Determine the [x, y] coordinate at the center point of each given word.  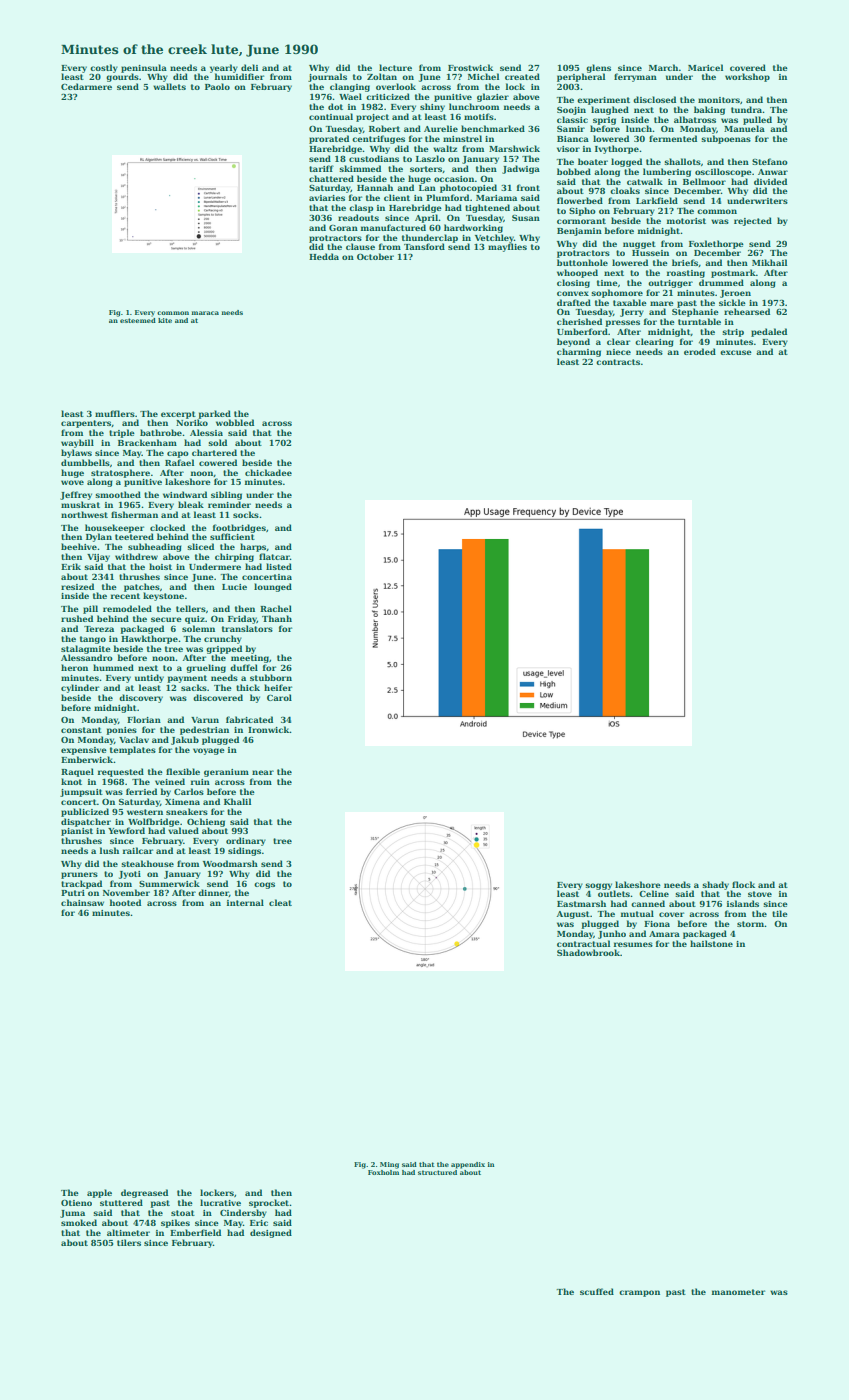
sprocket [269, 1203]
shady [715, 885]
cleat [280, 902]
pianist [77, 832]
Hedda [324, 256]
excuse [736, 352]
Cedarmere [86, 86]
